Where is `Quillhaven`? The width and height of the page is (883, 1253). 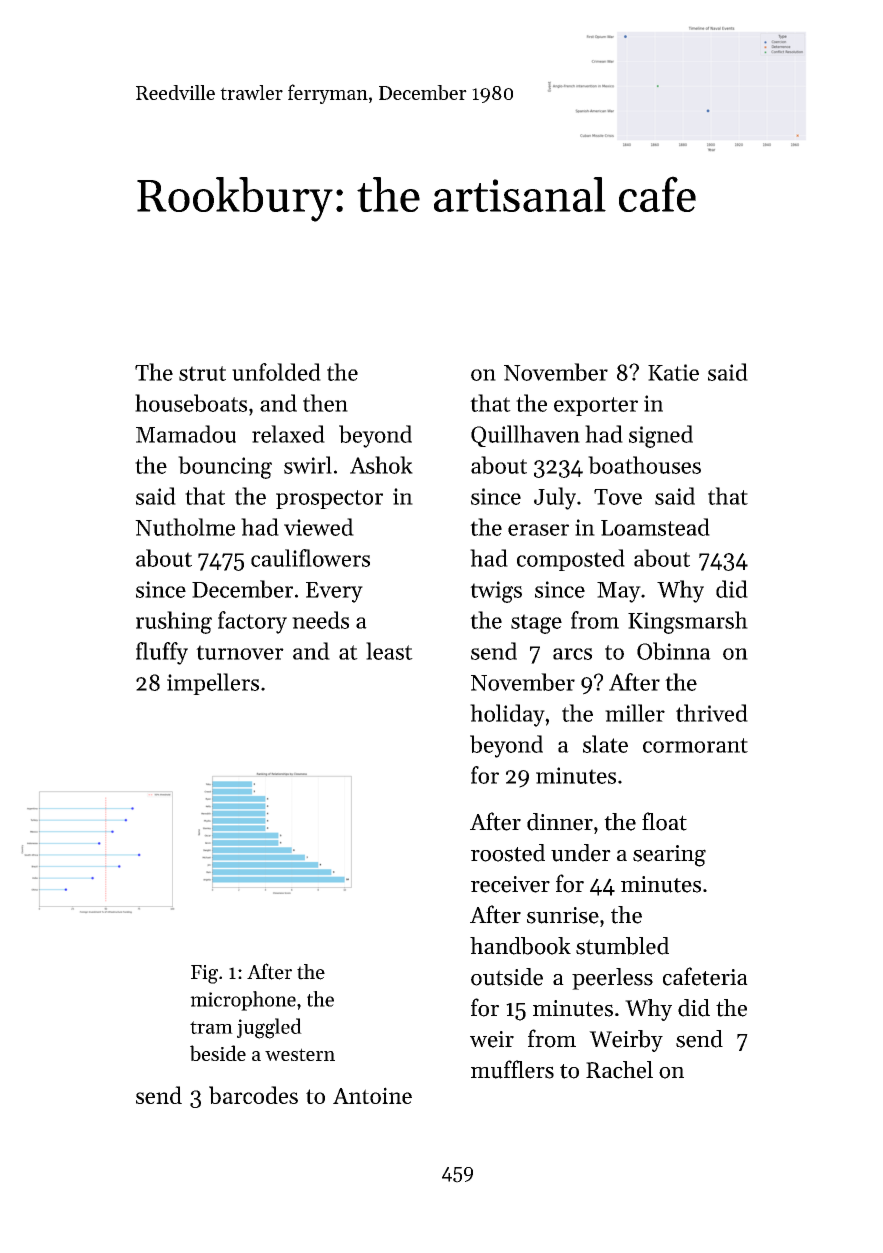 Quillhaven is located at coordinates (525, 436).
